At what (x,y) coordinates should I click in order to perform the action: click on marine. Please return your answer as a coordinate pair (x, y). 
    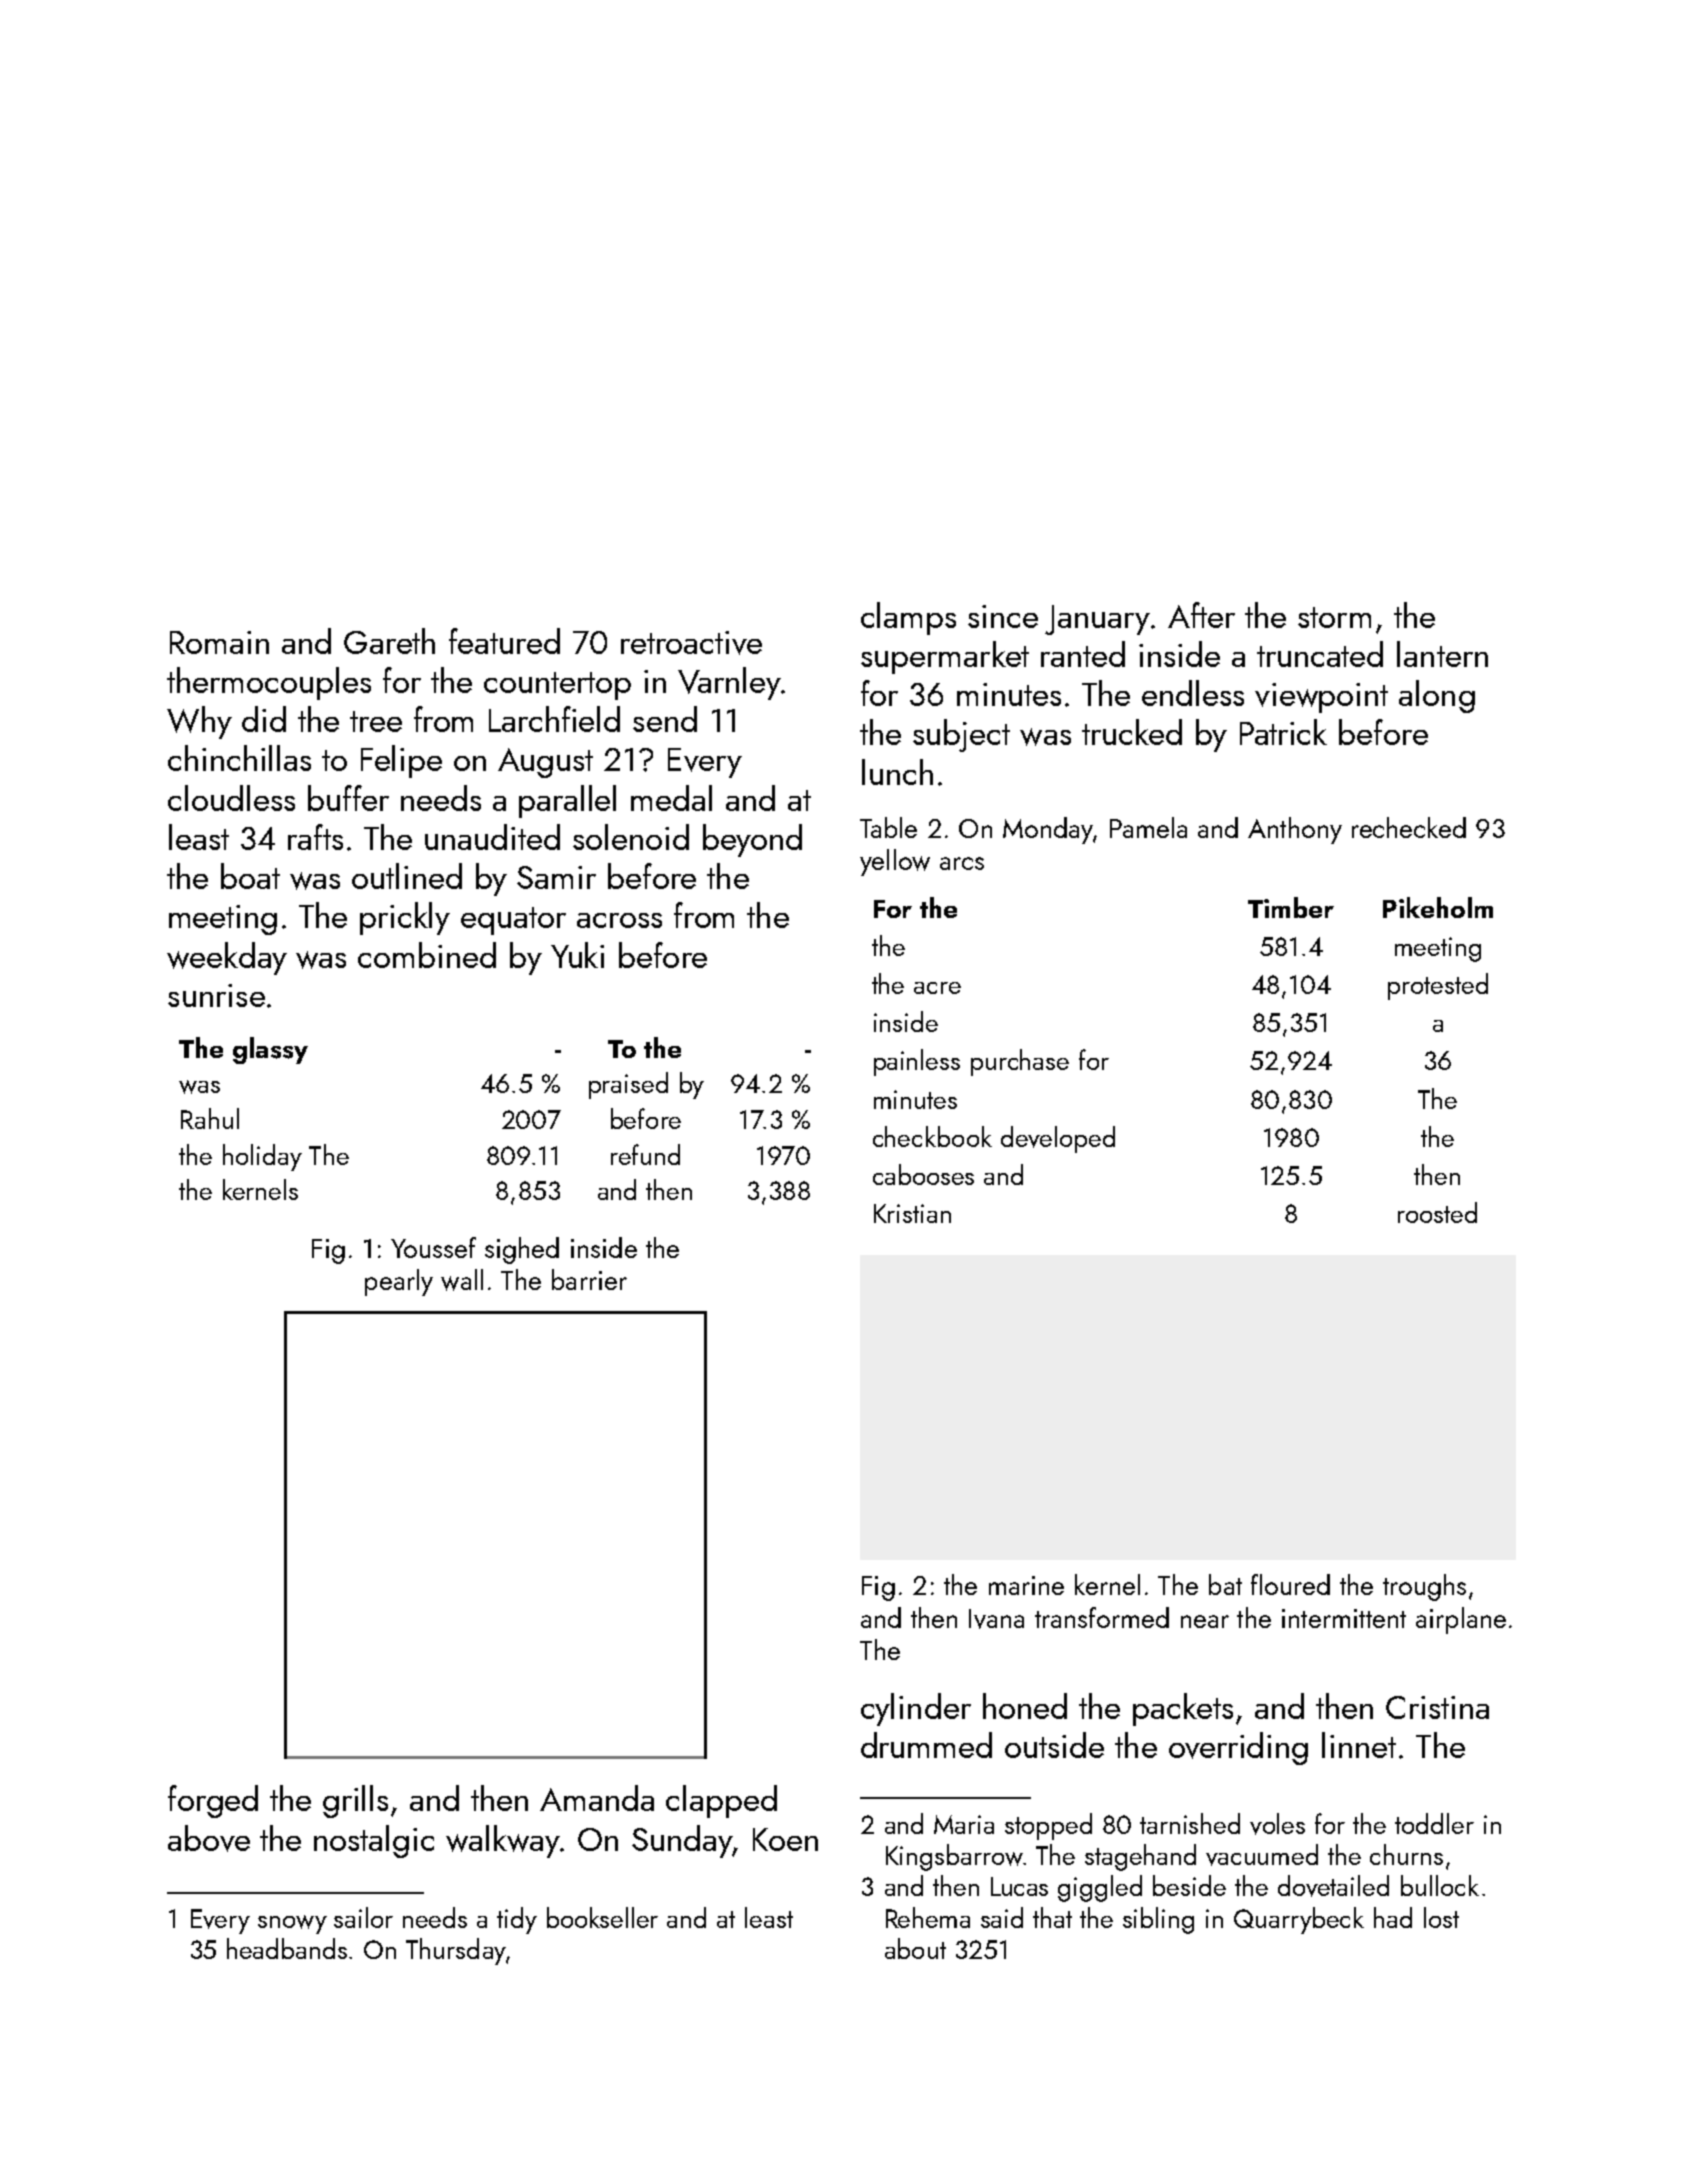
    Looking at the image, I should click on (1026, 1585).
